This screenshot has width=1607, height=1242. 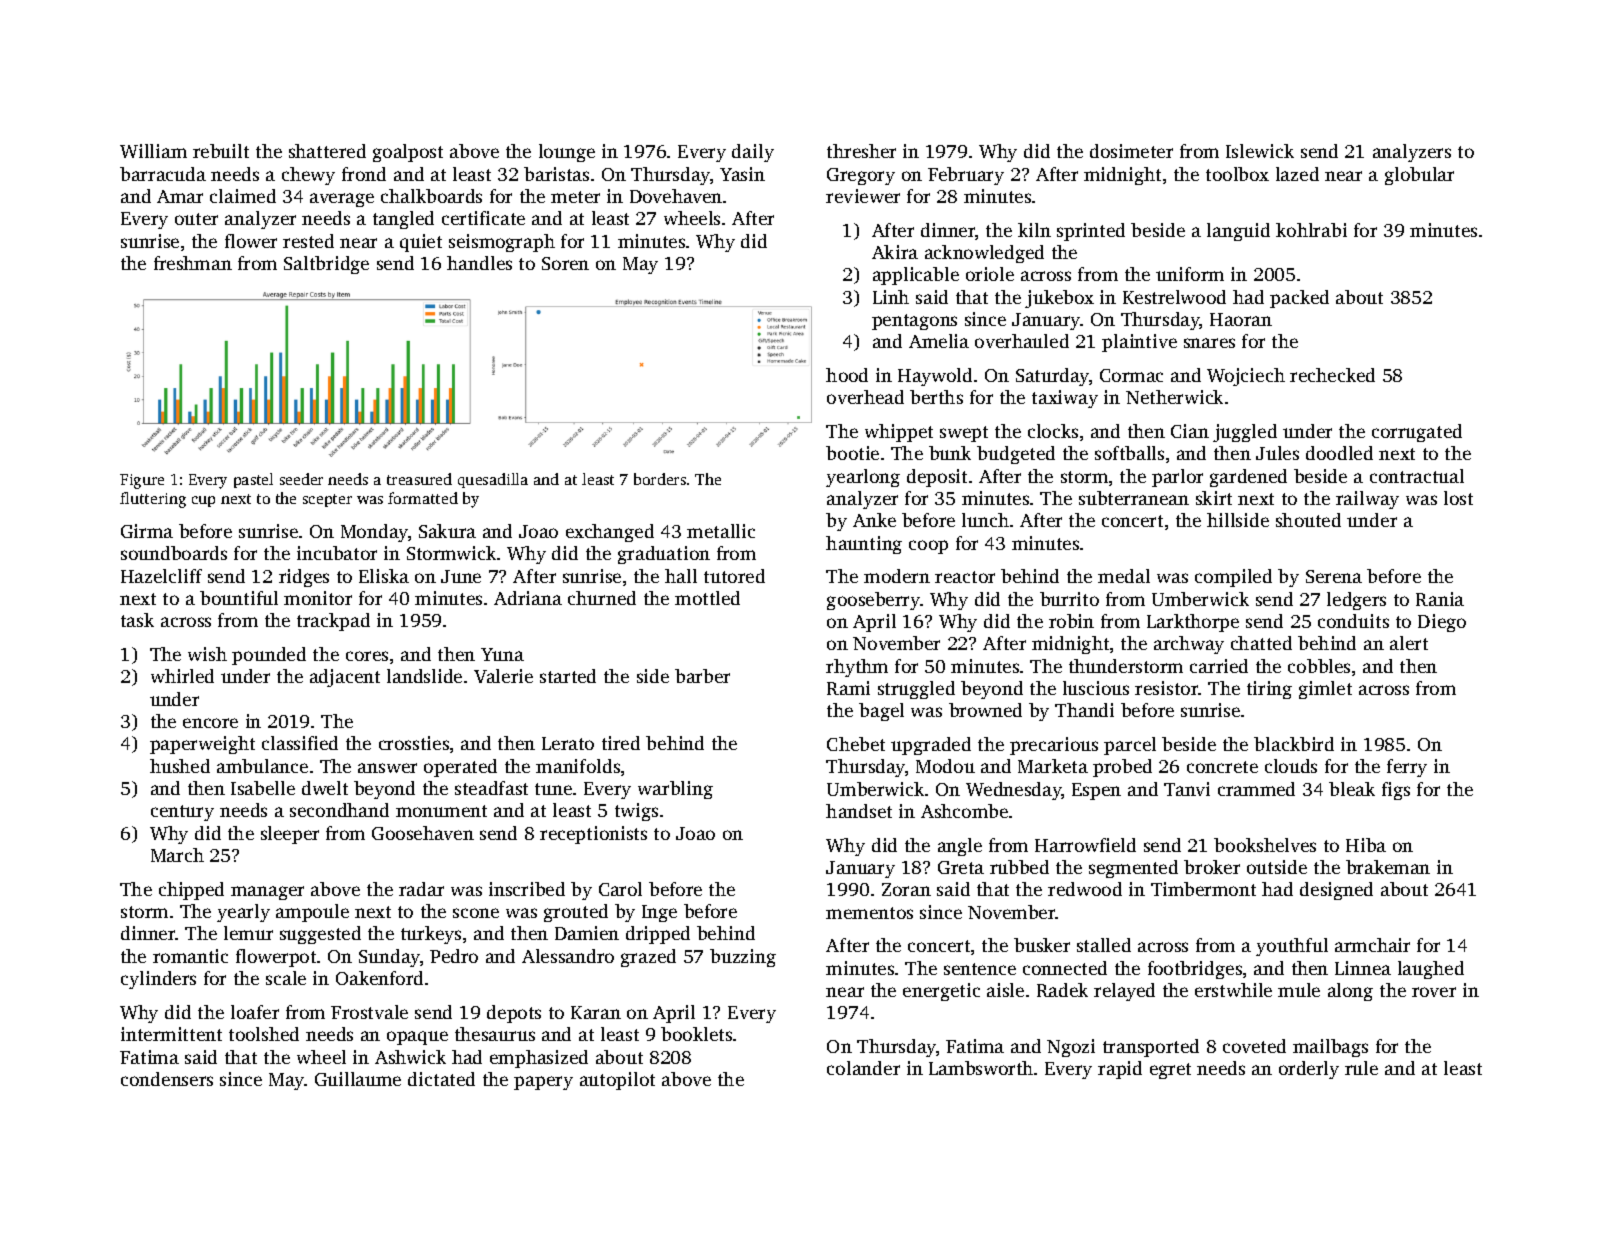 I want to click on wish, so click(x=207, y=654).
